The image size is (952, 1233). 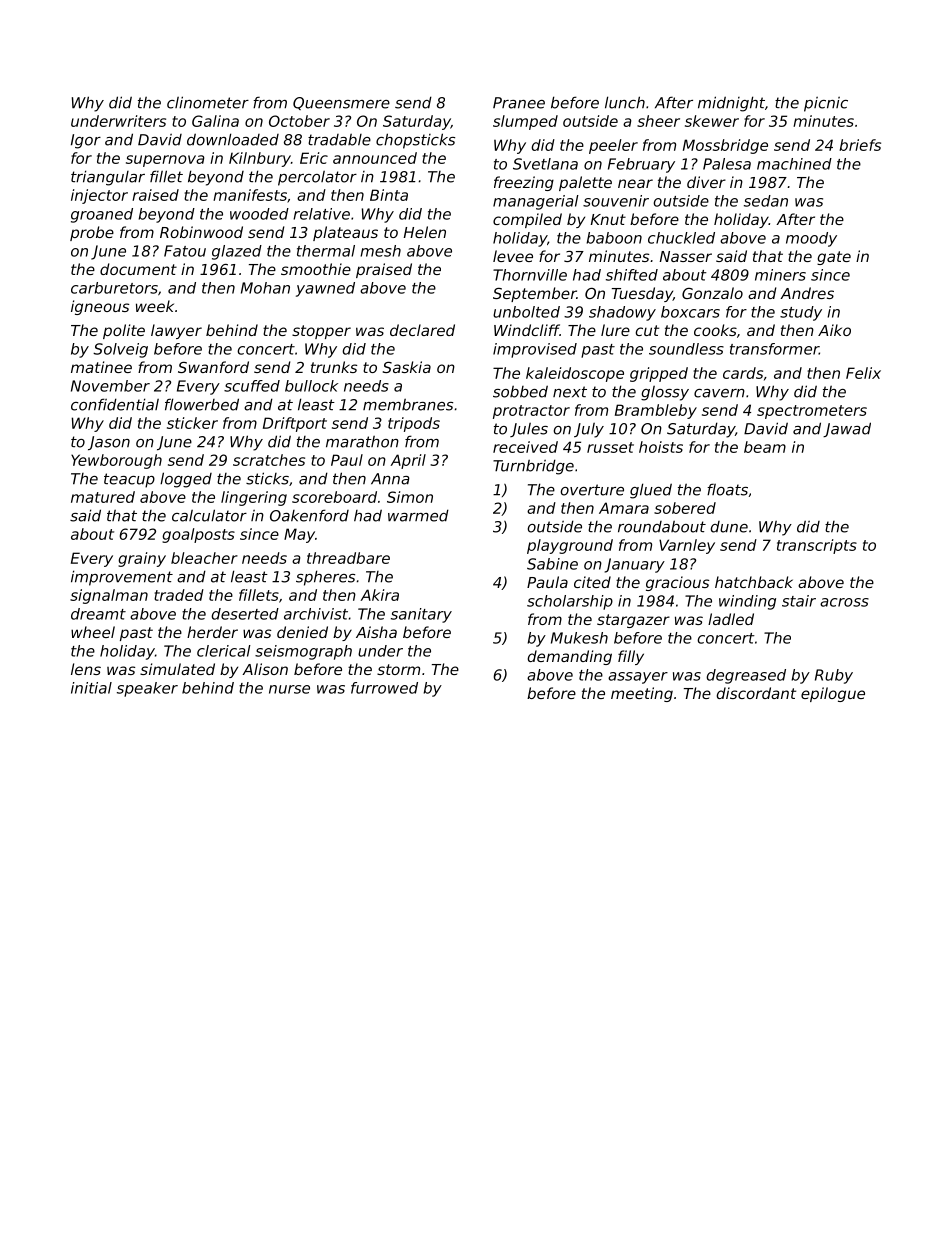 I want to click on briefs, so click(x=860, y=145).
